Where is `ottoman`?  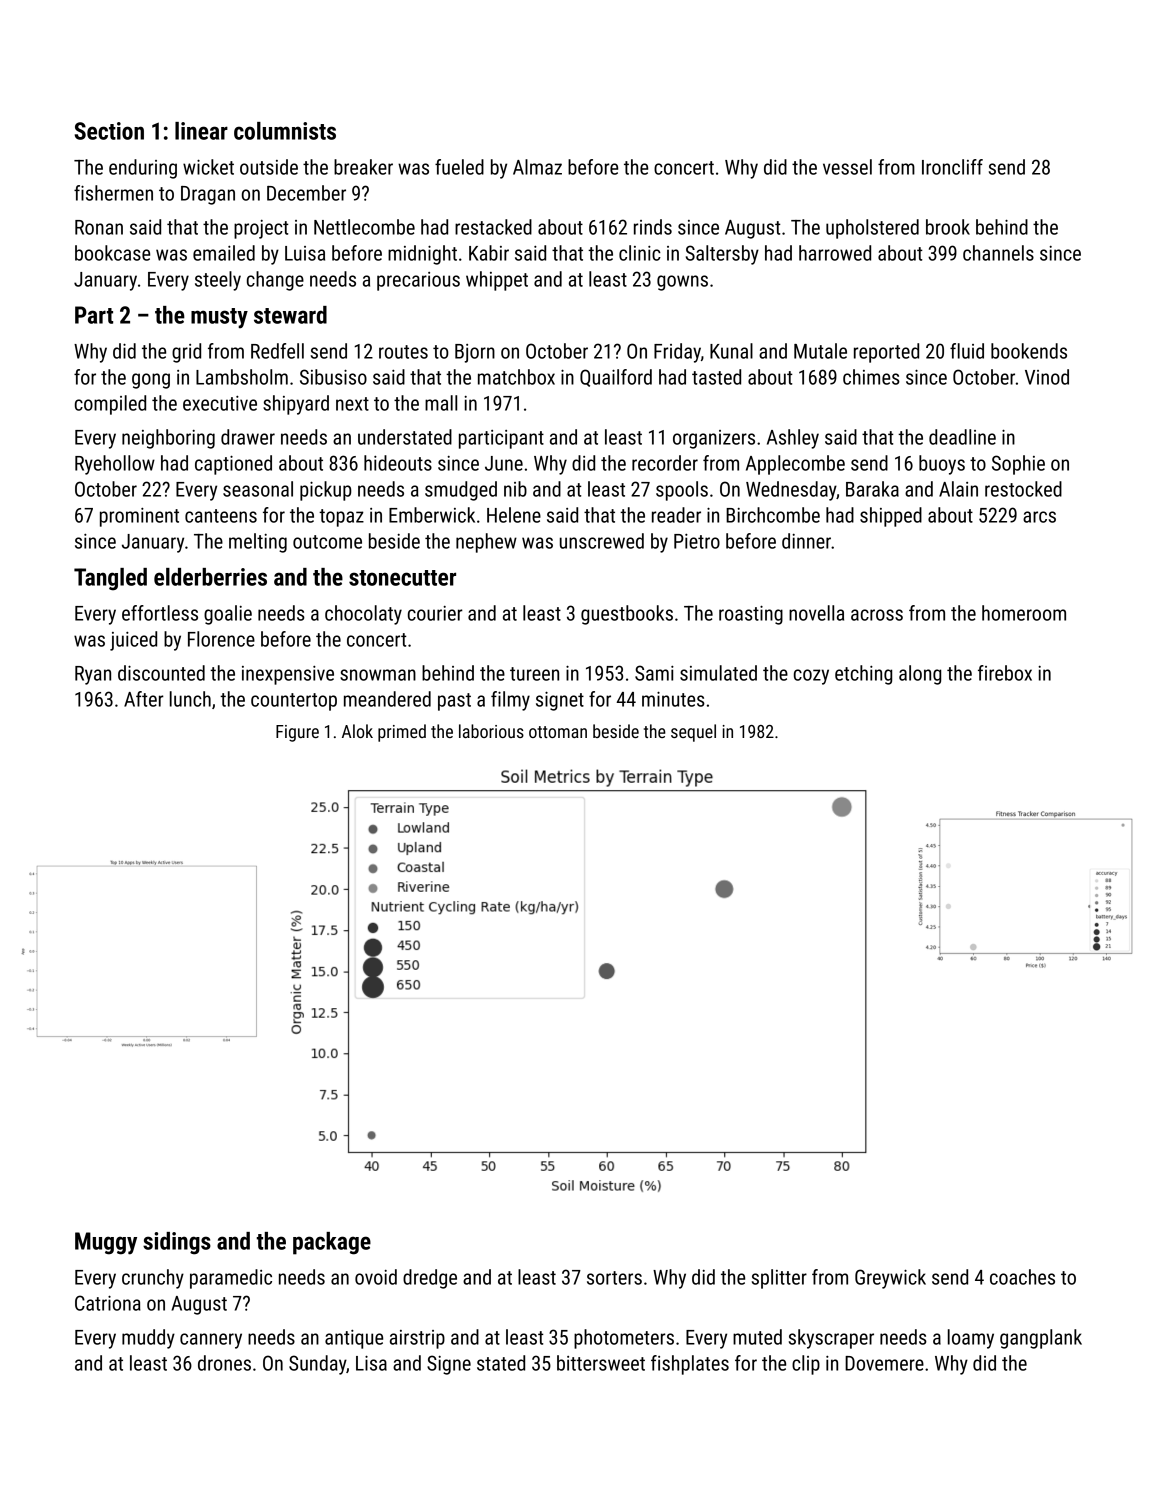
ottoman is located at coordinates (558, 732).
